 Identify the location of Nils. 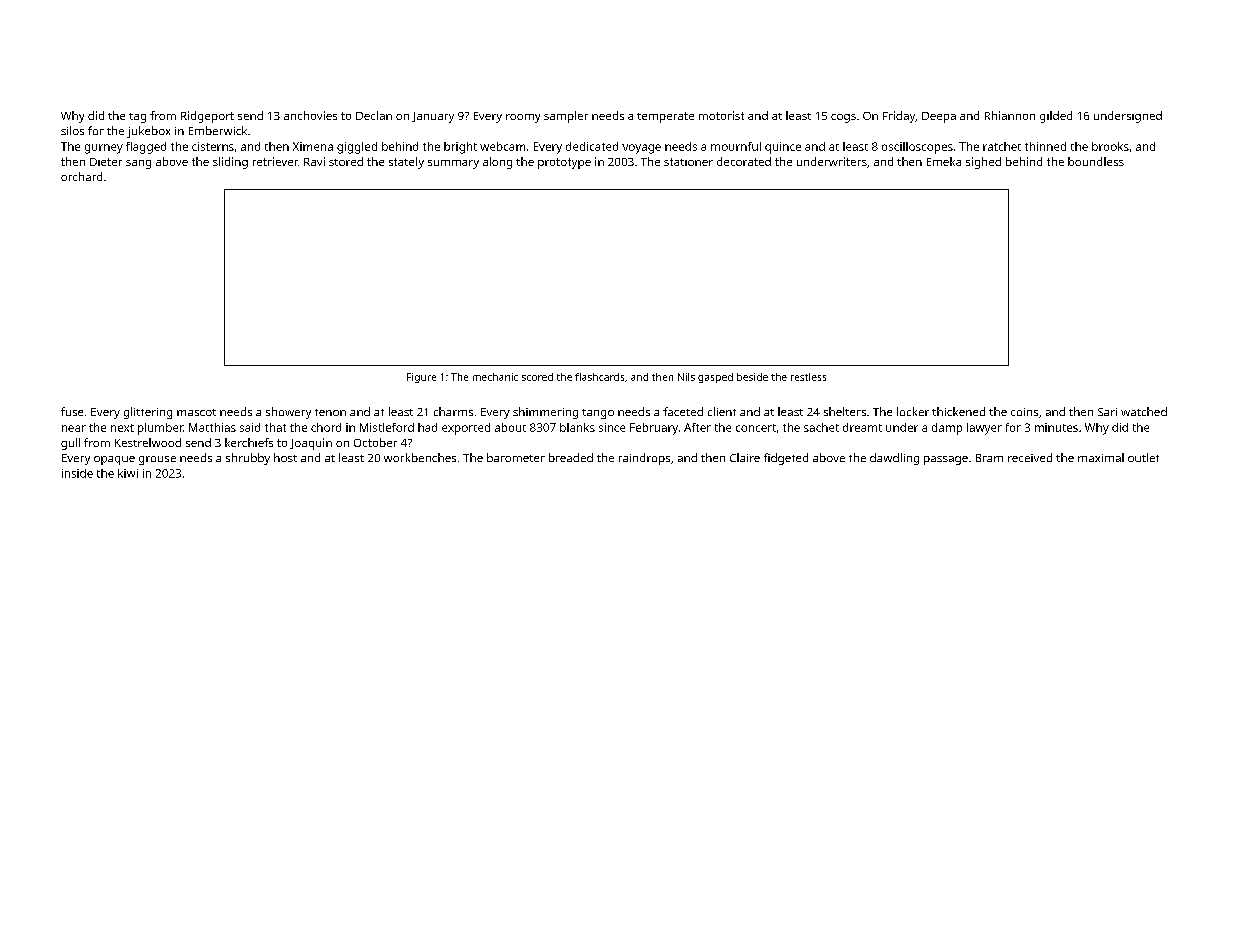
(686, 377).
